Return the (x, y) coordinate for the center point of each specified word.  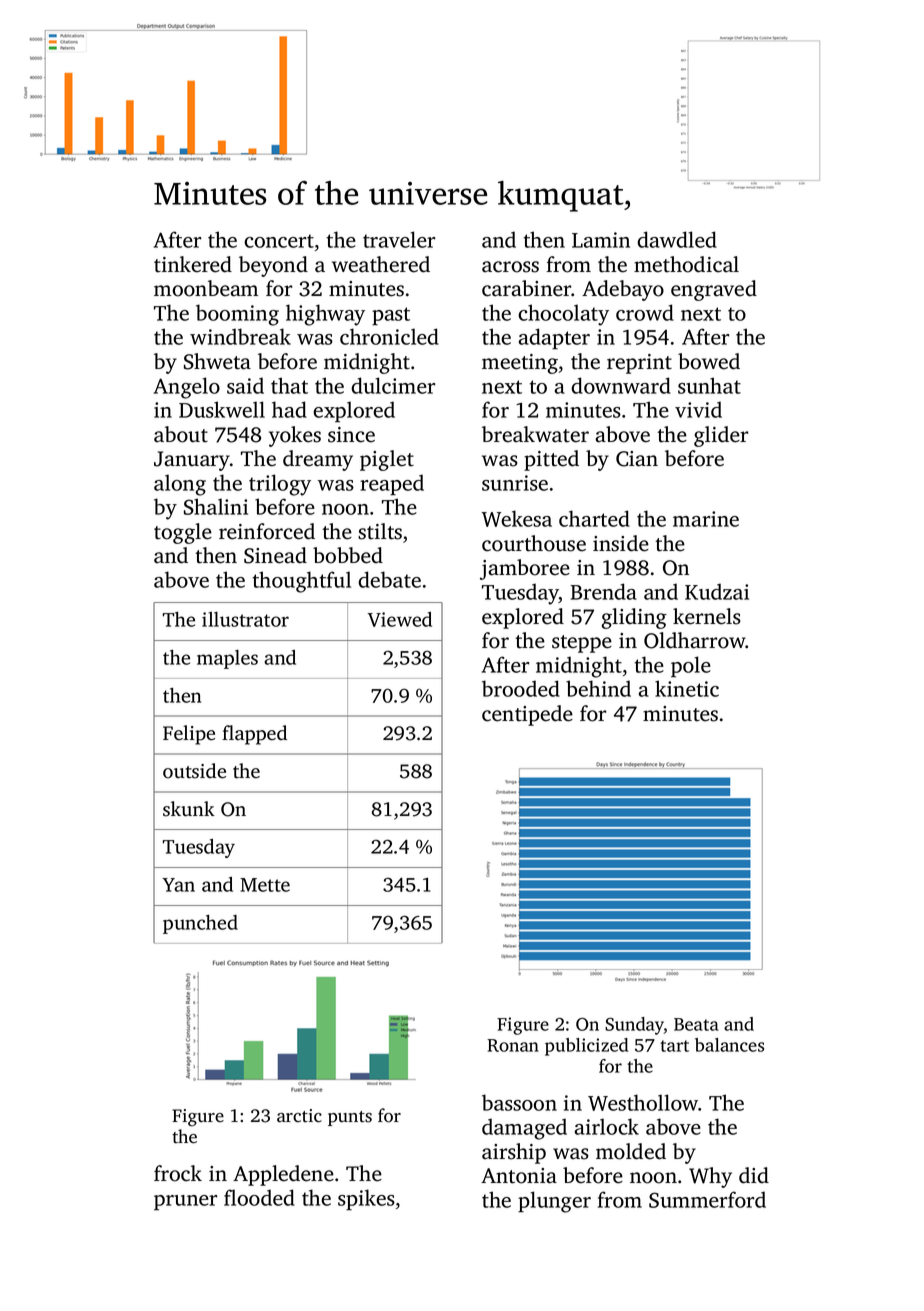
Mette (265, 885)
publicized (586, 1047)
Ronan (513, 1045)
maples (227, 659)
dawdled (677, 239)
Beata (696, 1024)
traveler (399, 239)
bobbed (348, 555)
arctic (299, 1116)
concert (279, 241)
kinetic (687, 688)
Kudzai (717, 591)
